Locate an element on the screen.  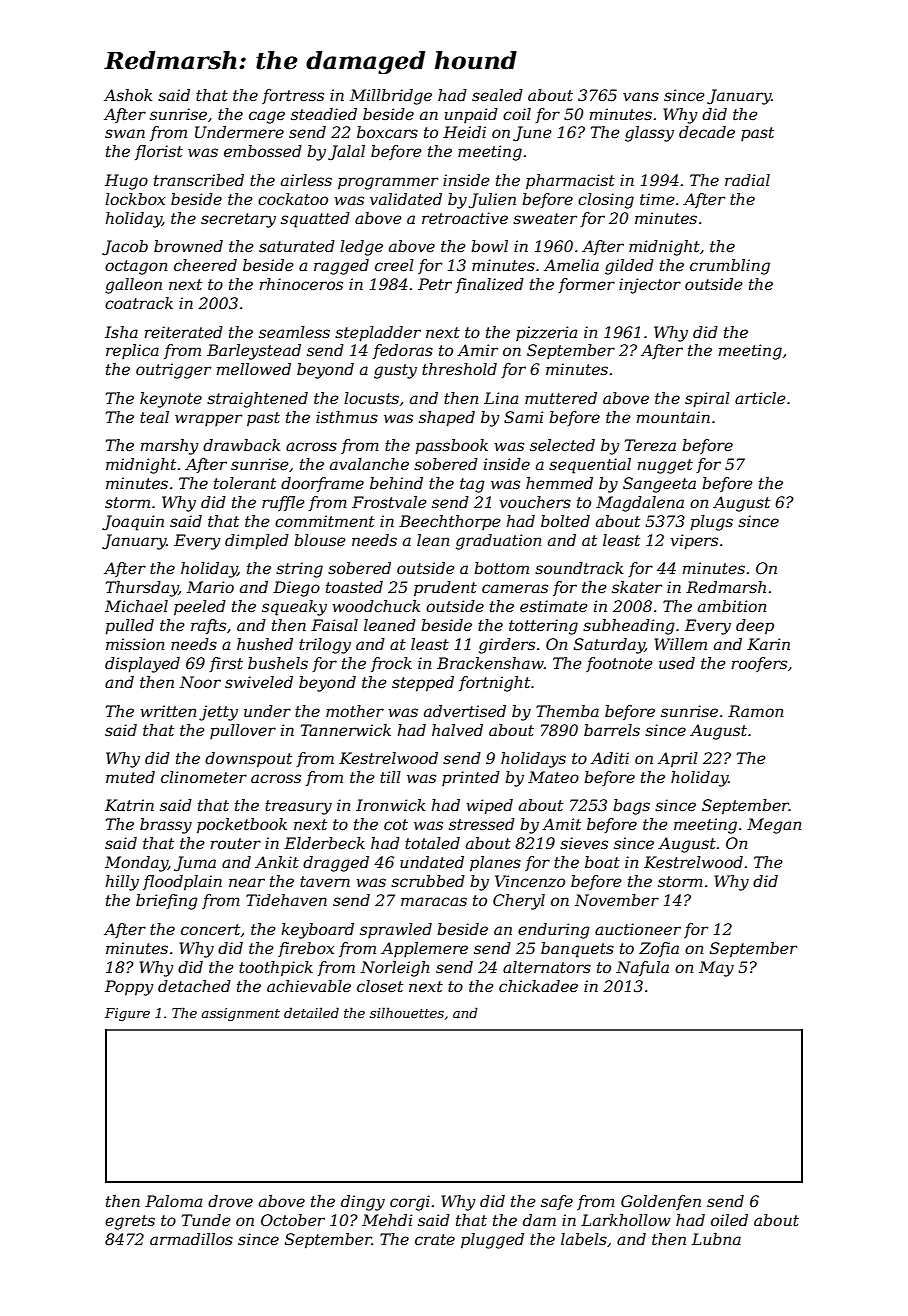
unpaid is located at coordinates (471, 115).
